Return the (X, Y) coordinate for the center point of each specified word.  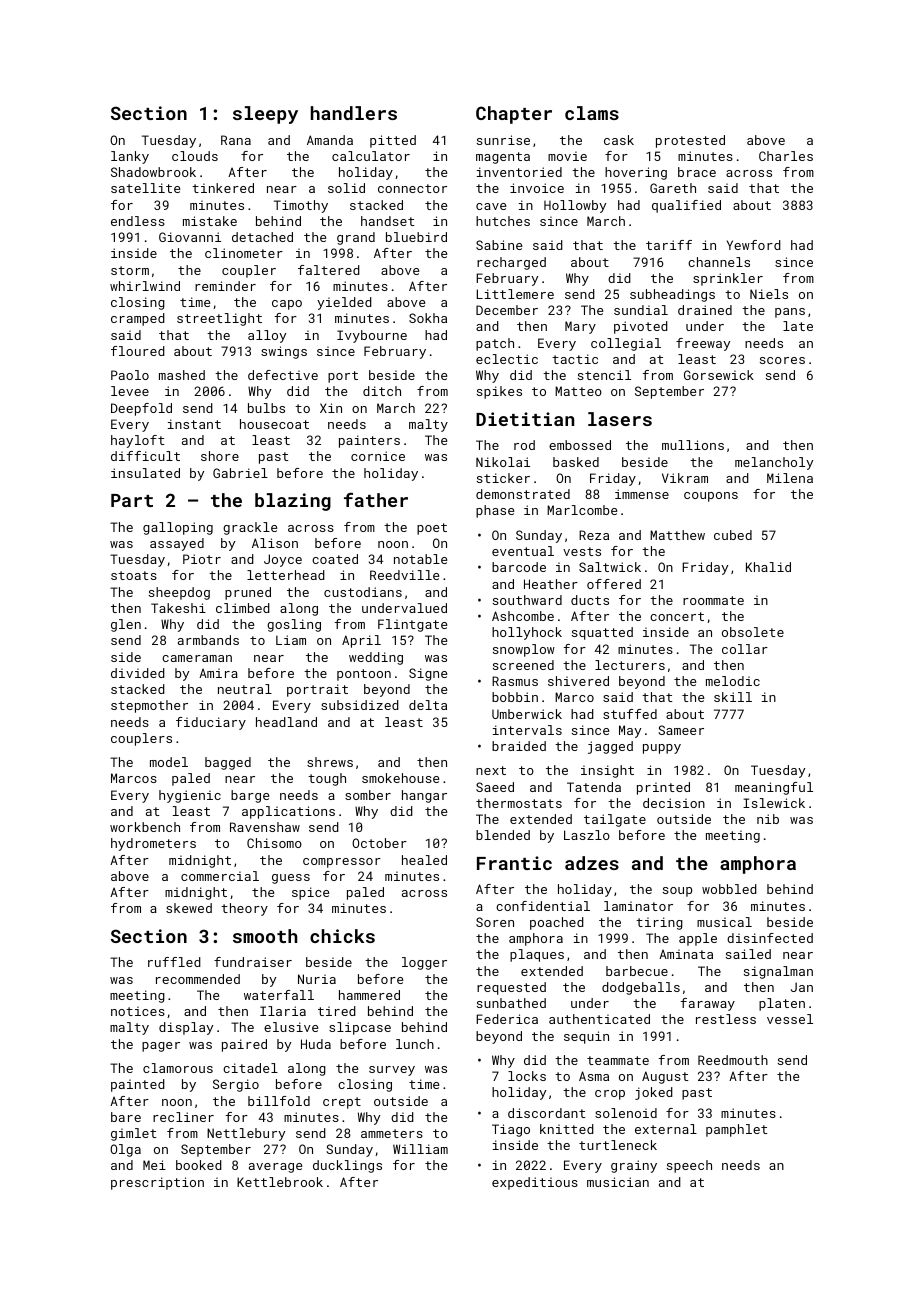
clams (592, 113)
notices (138, 1011)
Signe (428, 674)
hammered (369, 995)
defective (283, 375)
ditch (382, 391)
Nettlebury (246, 1134)
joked (654, 1093)
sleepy (265, 115)
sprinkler (728, 279)
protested (690, 141)
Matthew (677, 535)
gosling (294, 625)
